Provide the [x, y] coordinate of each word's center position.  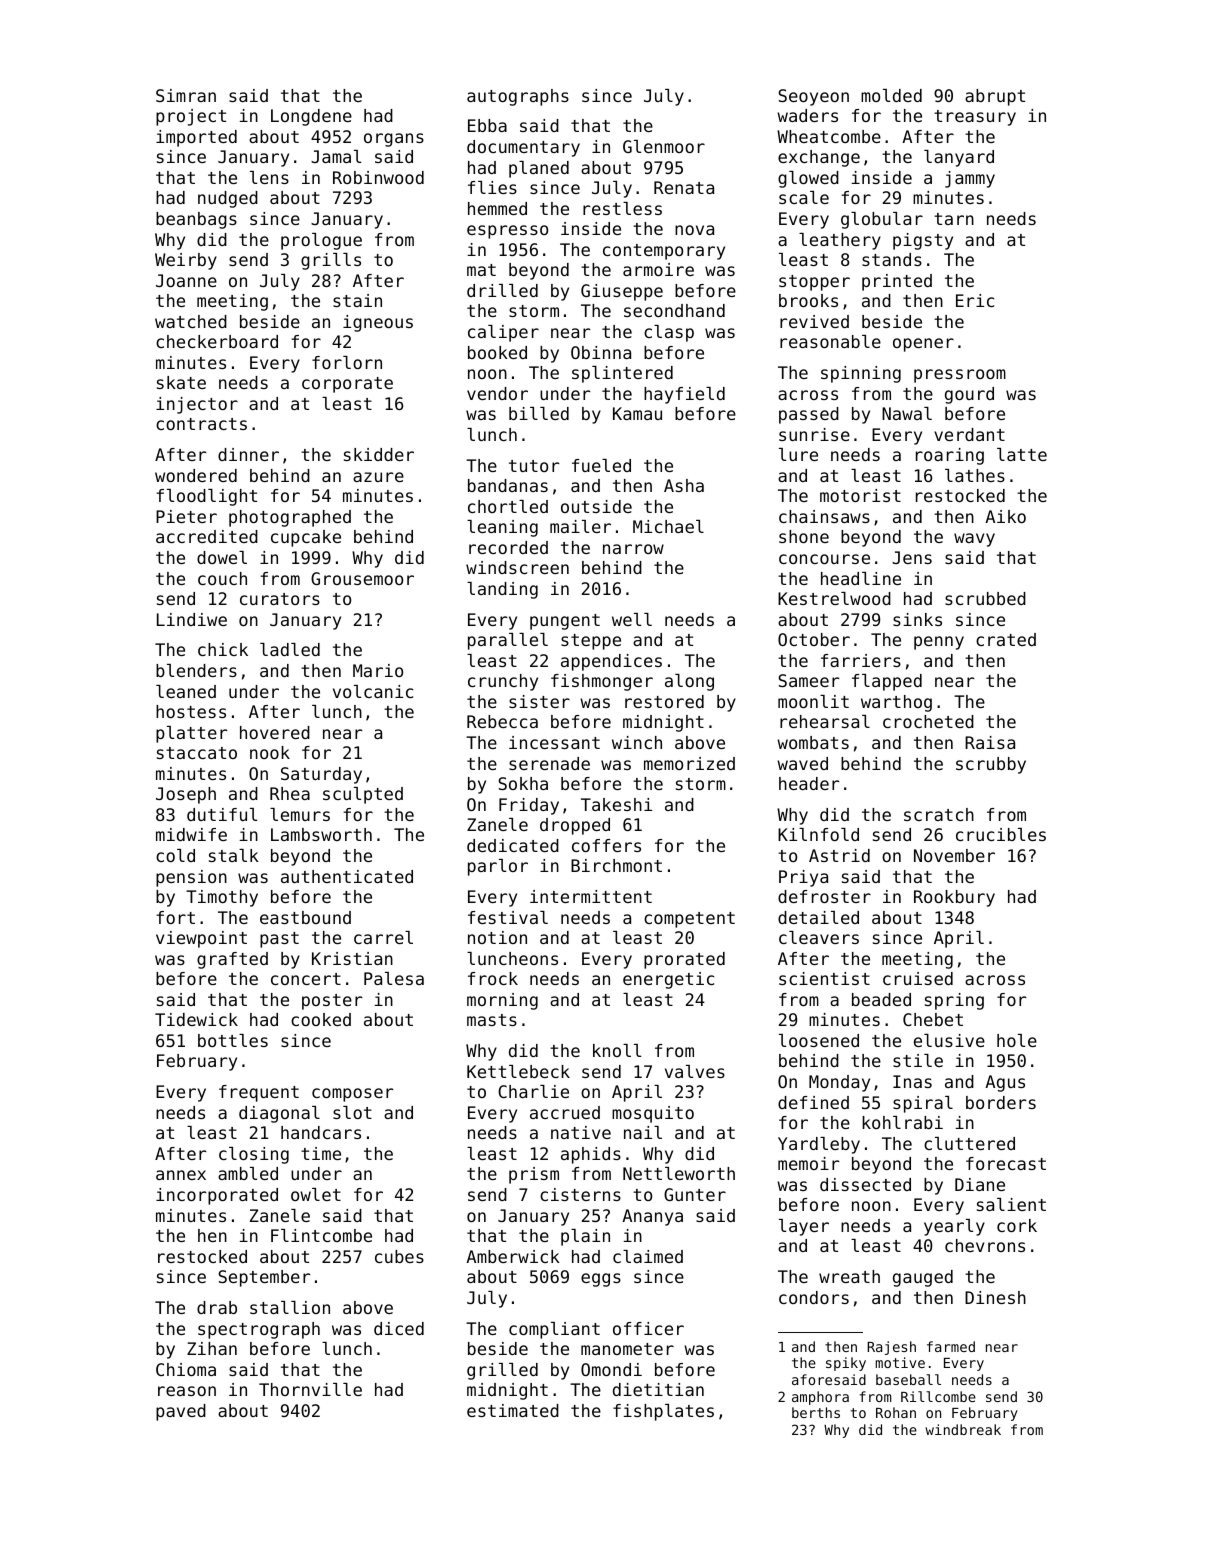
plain [585, 1237]
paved [181, 1412]
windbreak [963, 1429]
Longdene [311, 117]
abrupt [995, 97]
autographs [518, 97]
